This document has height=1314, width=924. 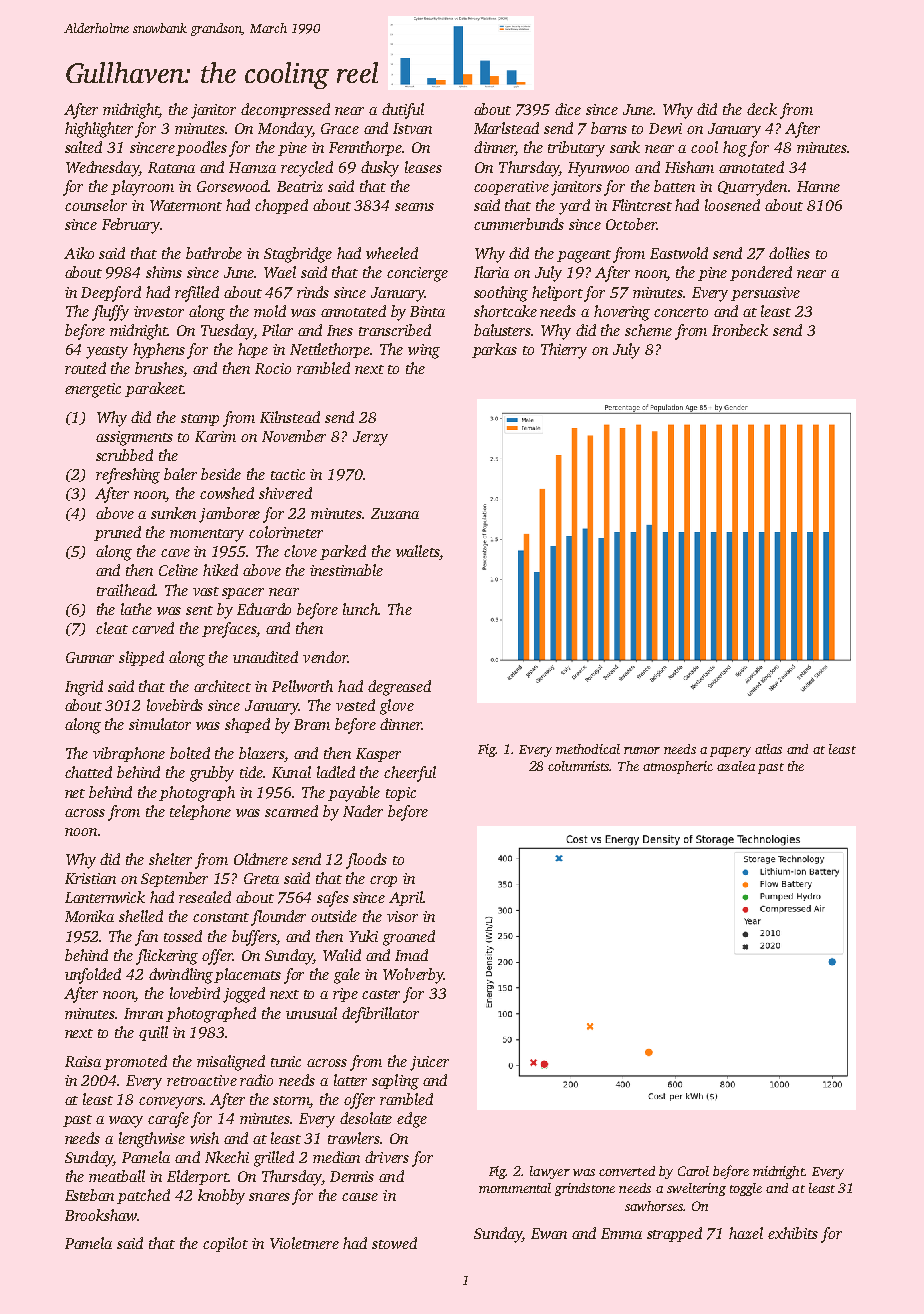 What do you see at coordinates (762, 109) in the document?
I see `deck` at bounding box center [762, 109].
